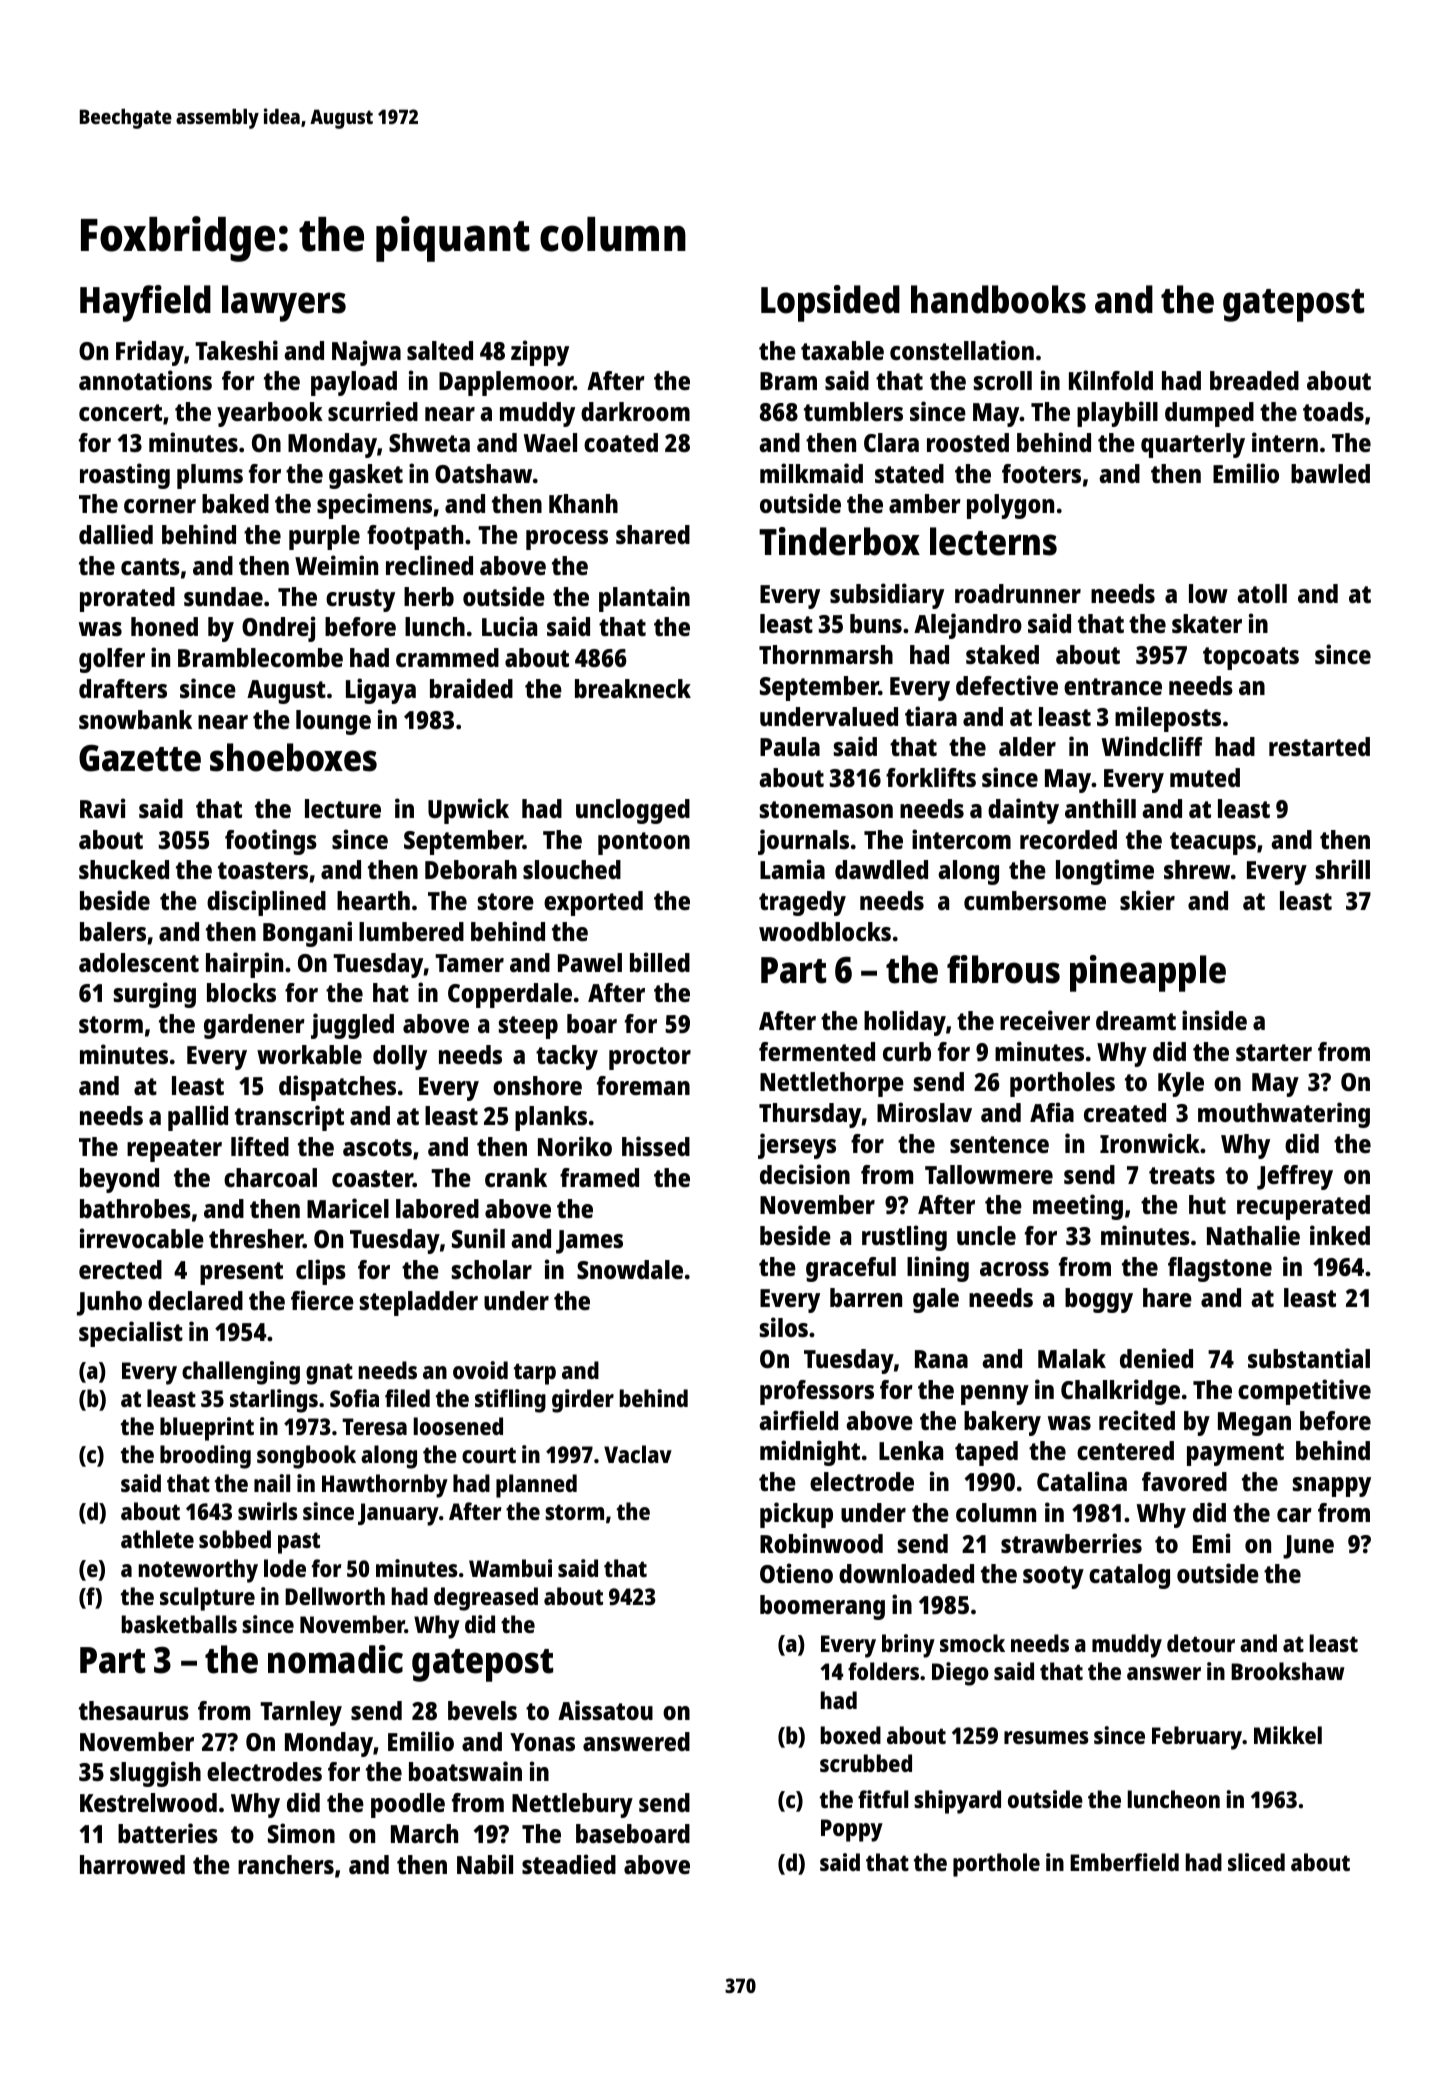 This screenshot has height=2100, width=1450. I want to click on zippy, so click(540, 353).
